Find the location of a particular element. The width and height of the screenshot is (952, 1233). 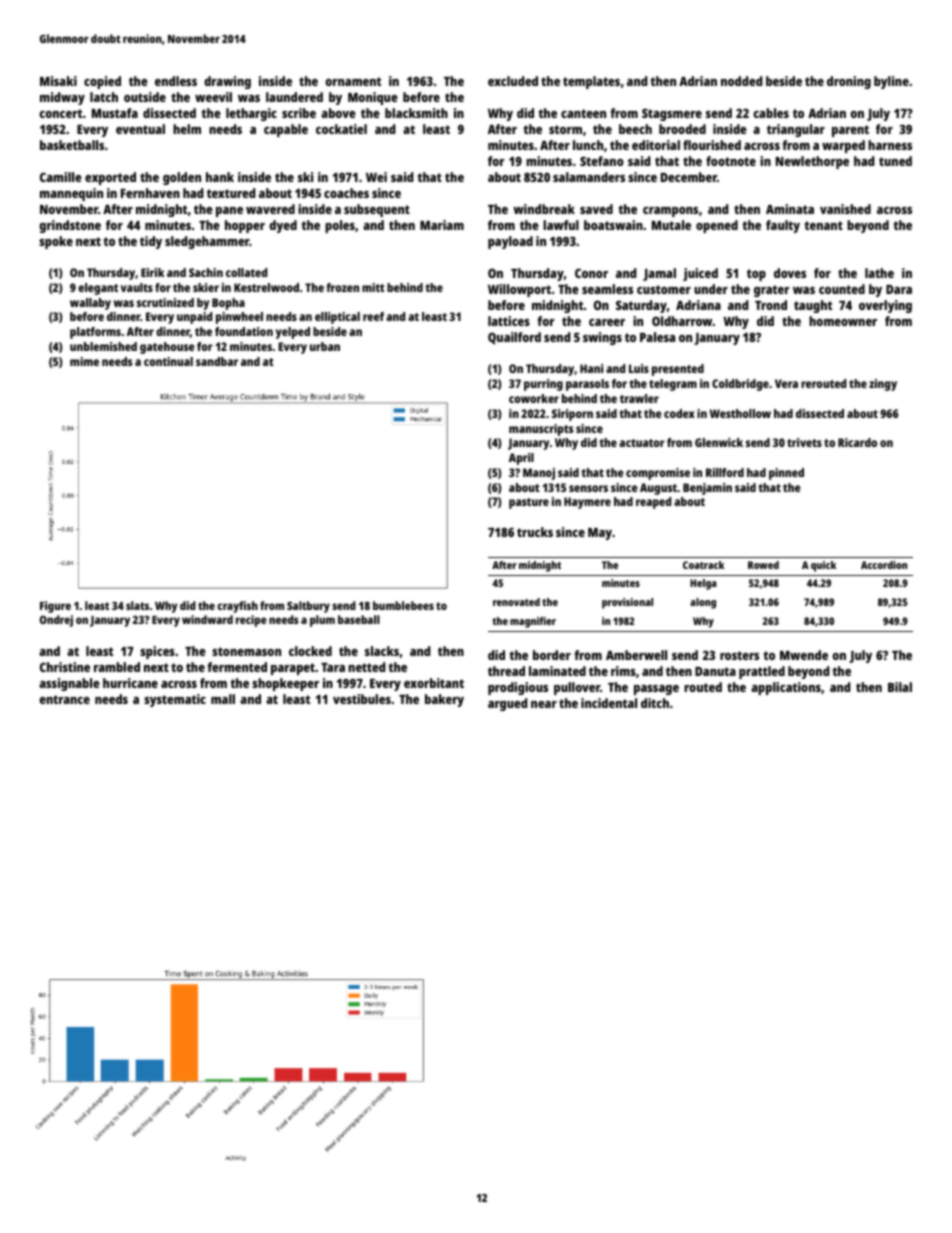

ornament is located at coordinates (353, 81).
